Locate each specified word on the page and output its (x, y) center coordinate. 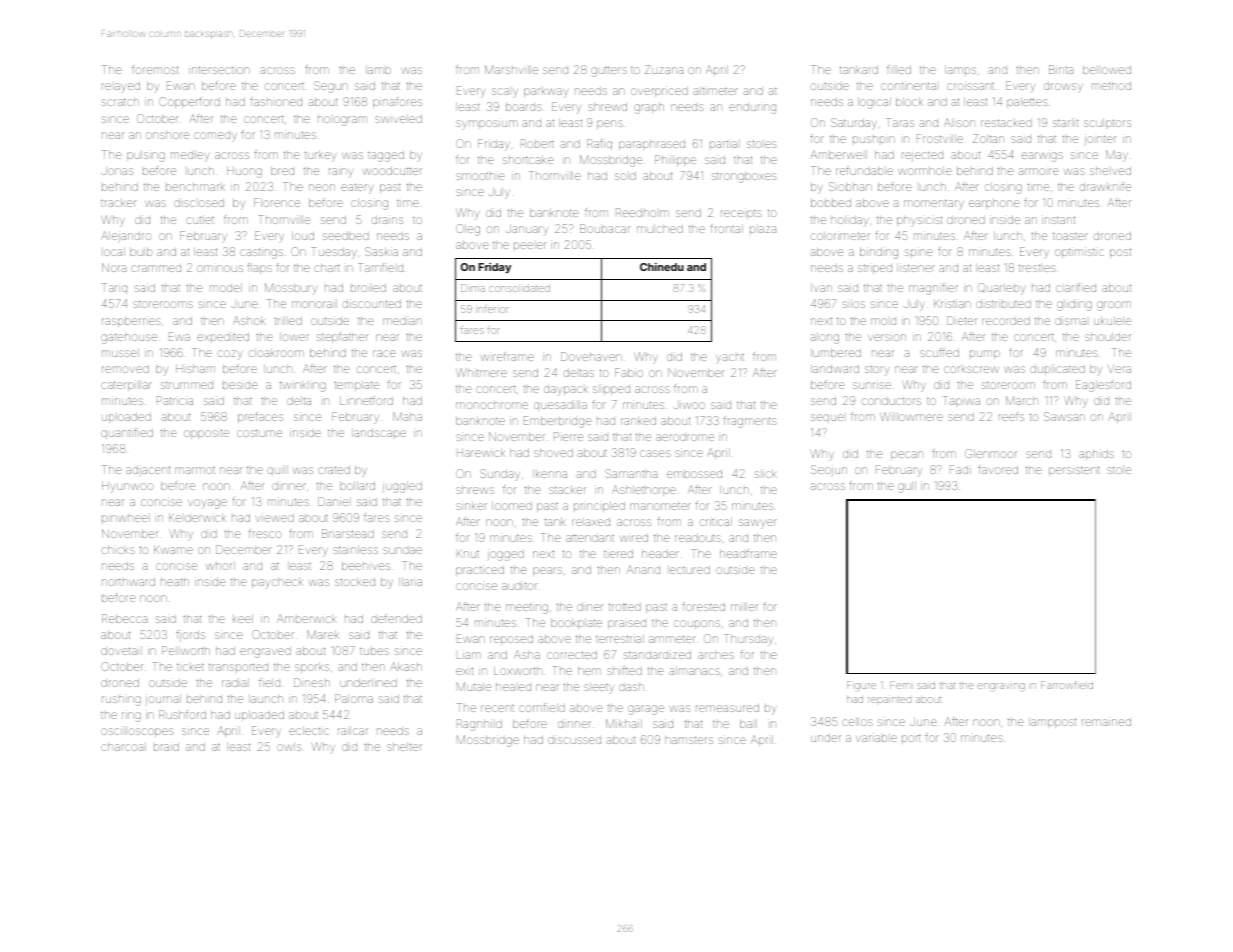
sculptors (1107, 124)
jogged (505, 555)
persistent (1074, 471)
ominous (220, 268)
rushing (121, 701)
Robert (537, 143)
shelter (404, 747)
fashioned (276, 101)
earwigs (1042, 157)
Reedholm (642, 212)
